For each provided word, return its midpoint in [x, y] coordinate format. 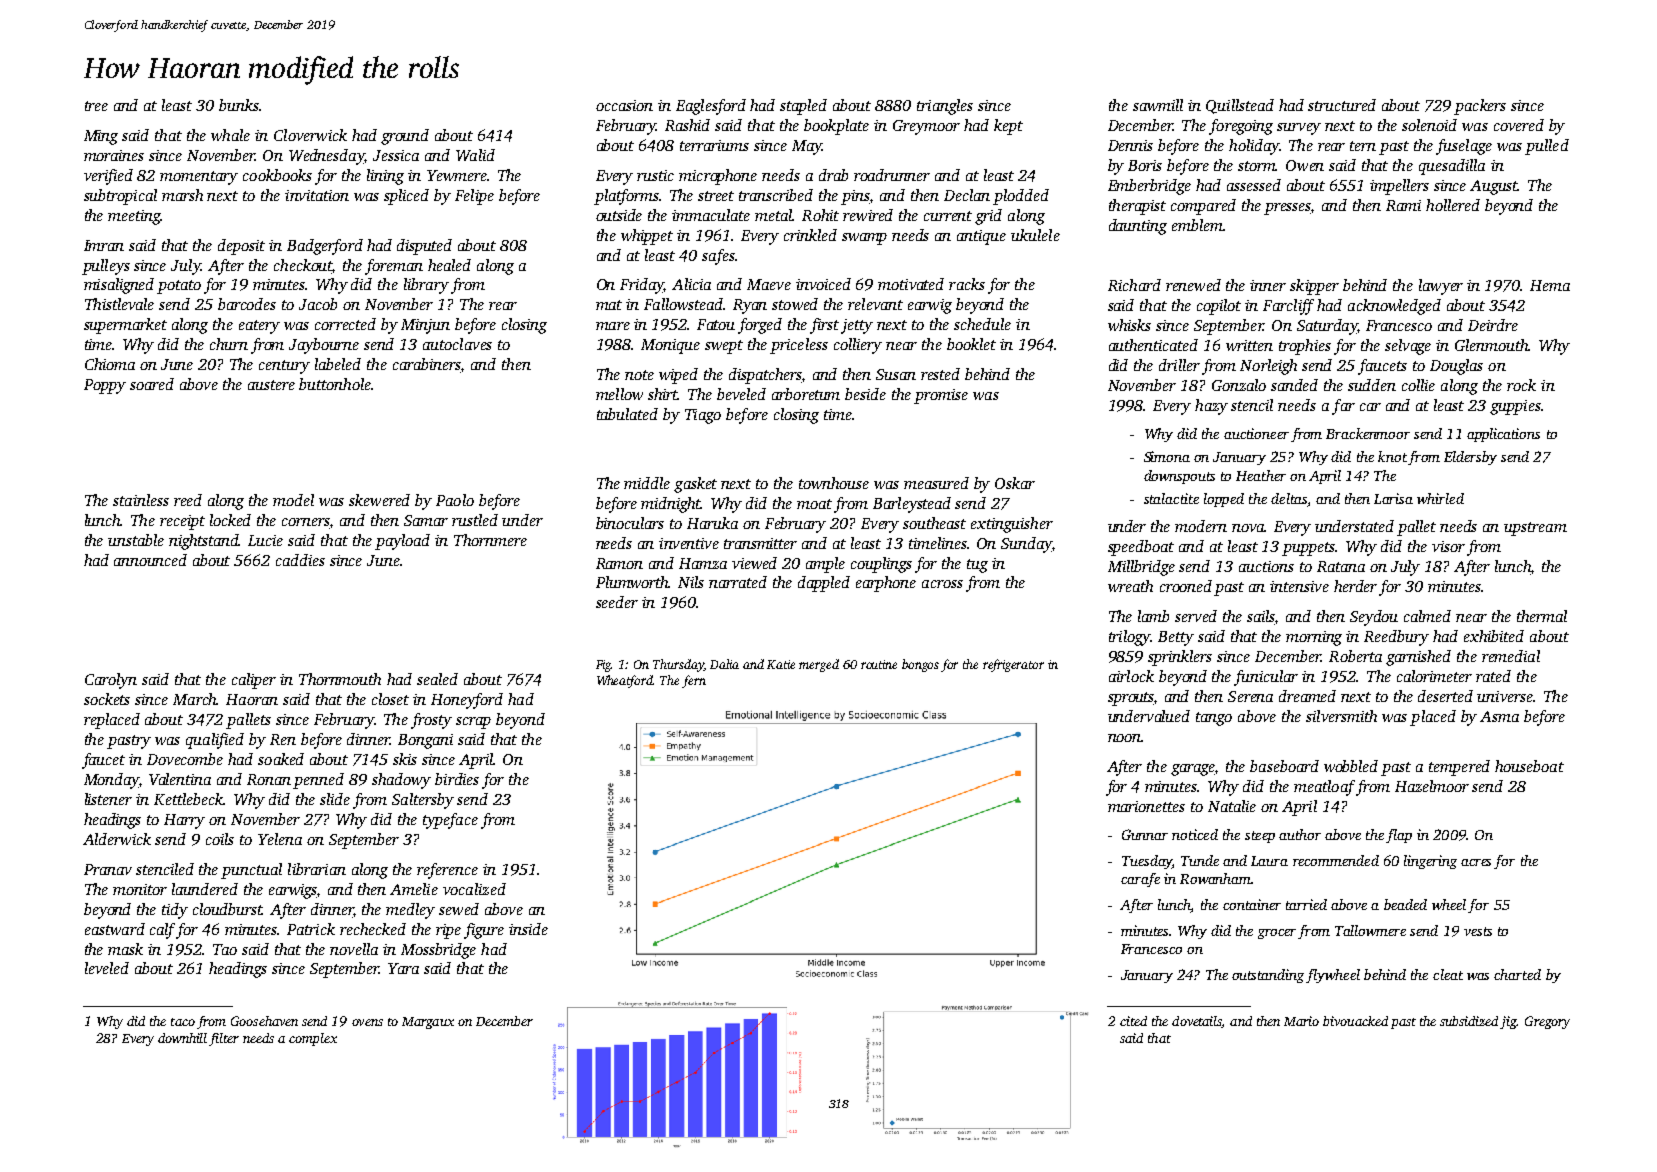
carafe [1140, 880]
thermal [1542, 616]
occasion [624, 105]
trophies [1305, 347]
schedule [982, 324]
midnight [671, 505]
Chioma [110, 364]
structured [1342, 105]
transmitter [760, 543]
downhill [182, 1038]
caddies [300, 560]
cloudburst [228, 909]
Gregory [1547, 1022]
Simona [1167, 456]
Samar [426, 520]
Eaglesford [711, 107]
